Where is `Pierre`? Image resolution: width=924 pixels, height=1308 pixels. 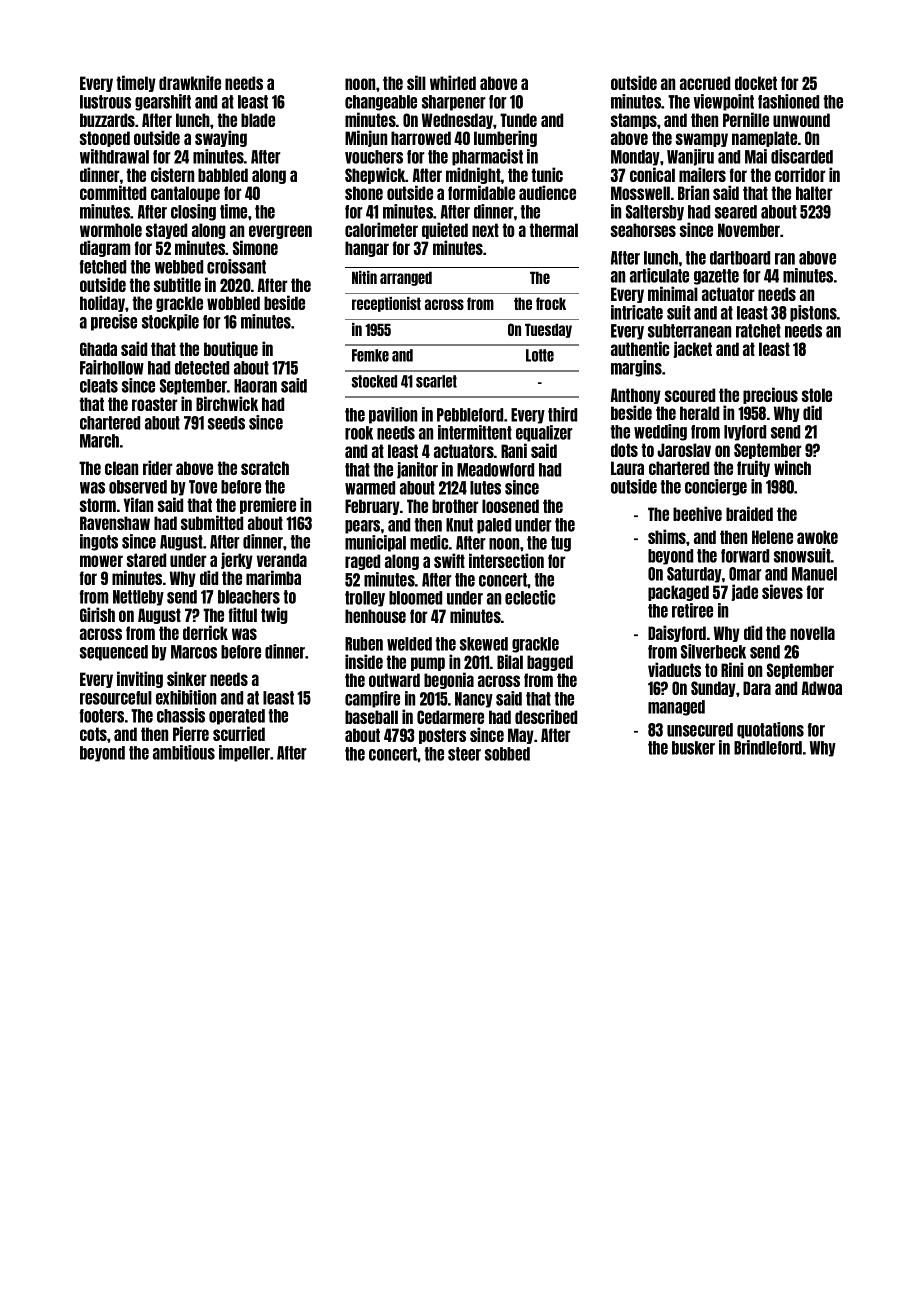 Pierre is located at coordinates (191, 733).
